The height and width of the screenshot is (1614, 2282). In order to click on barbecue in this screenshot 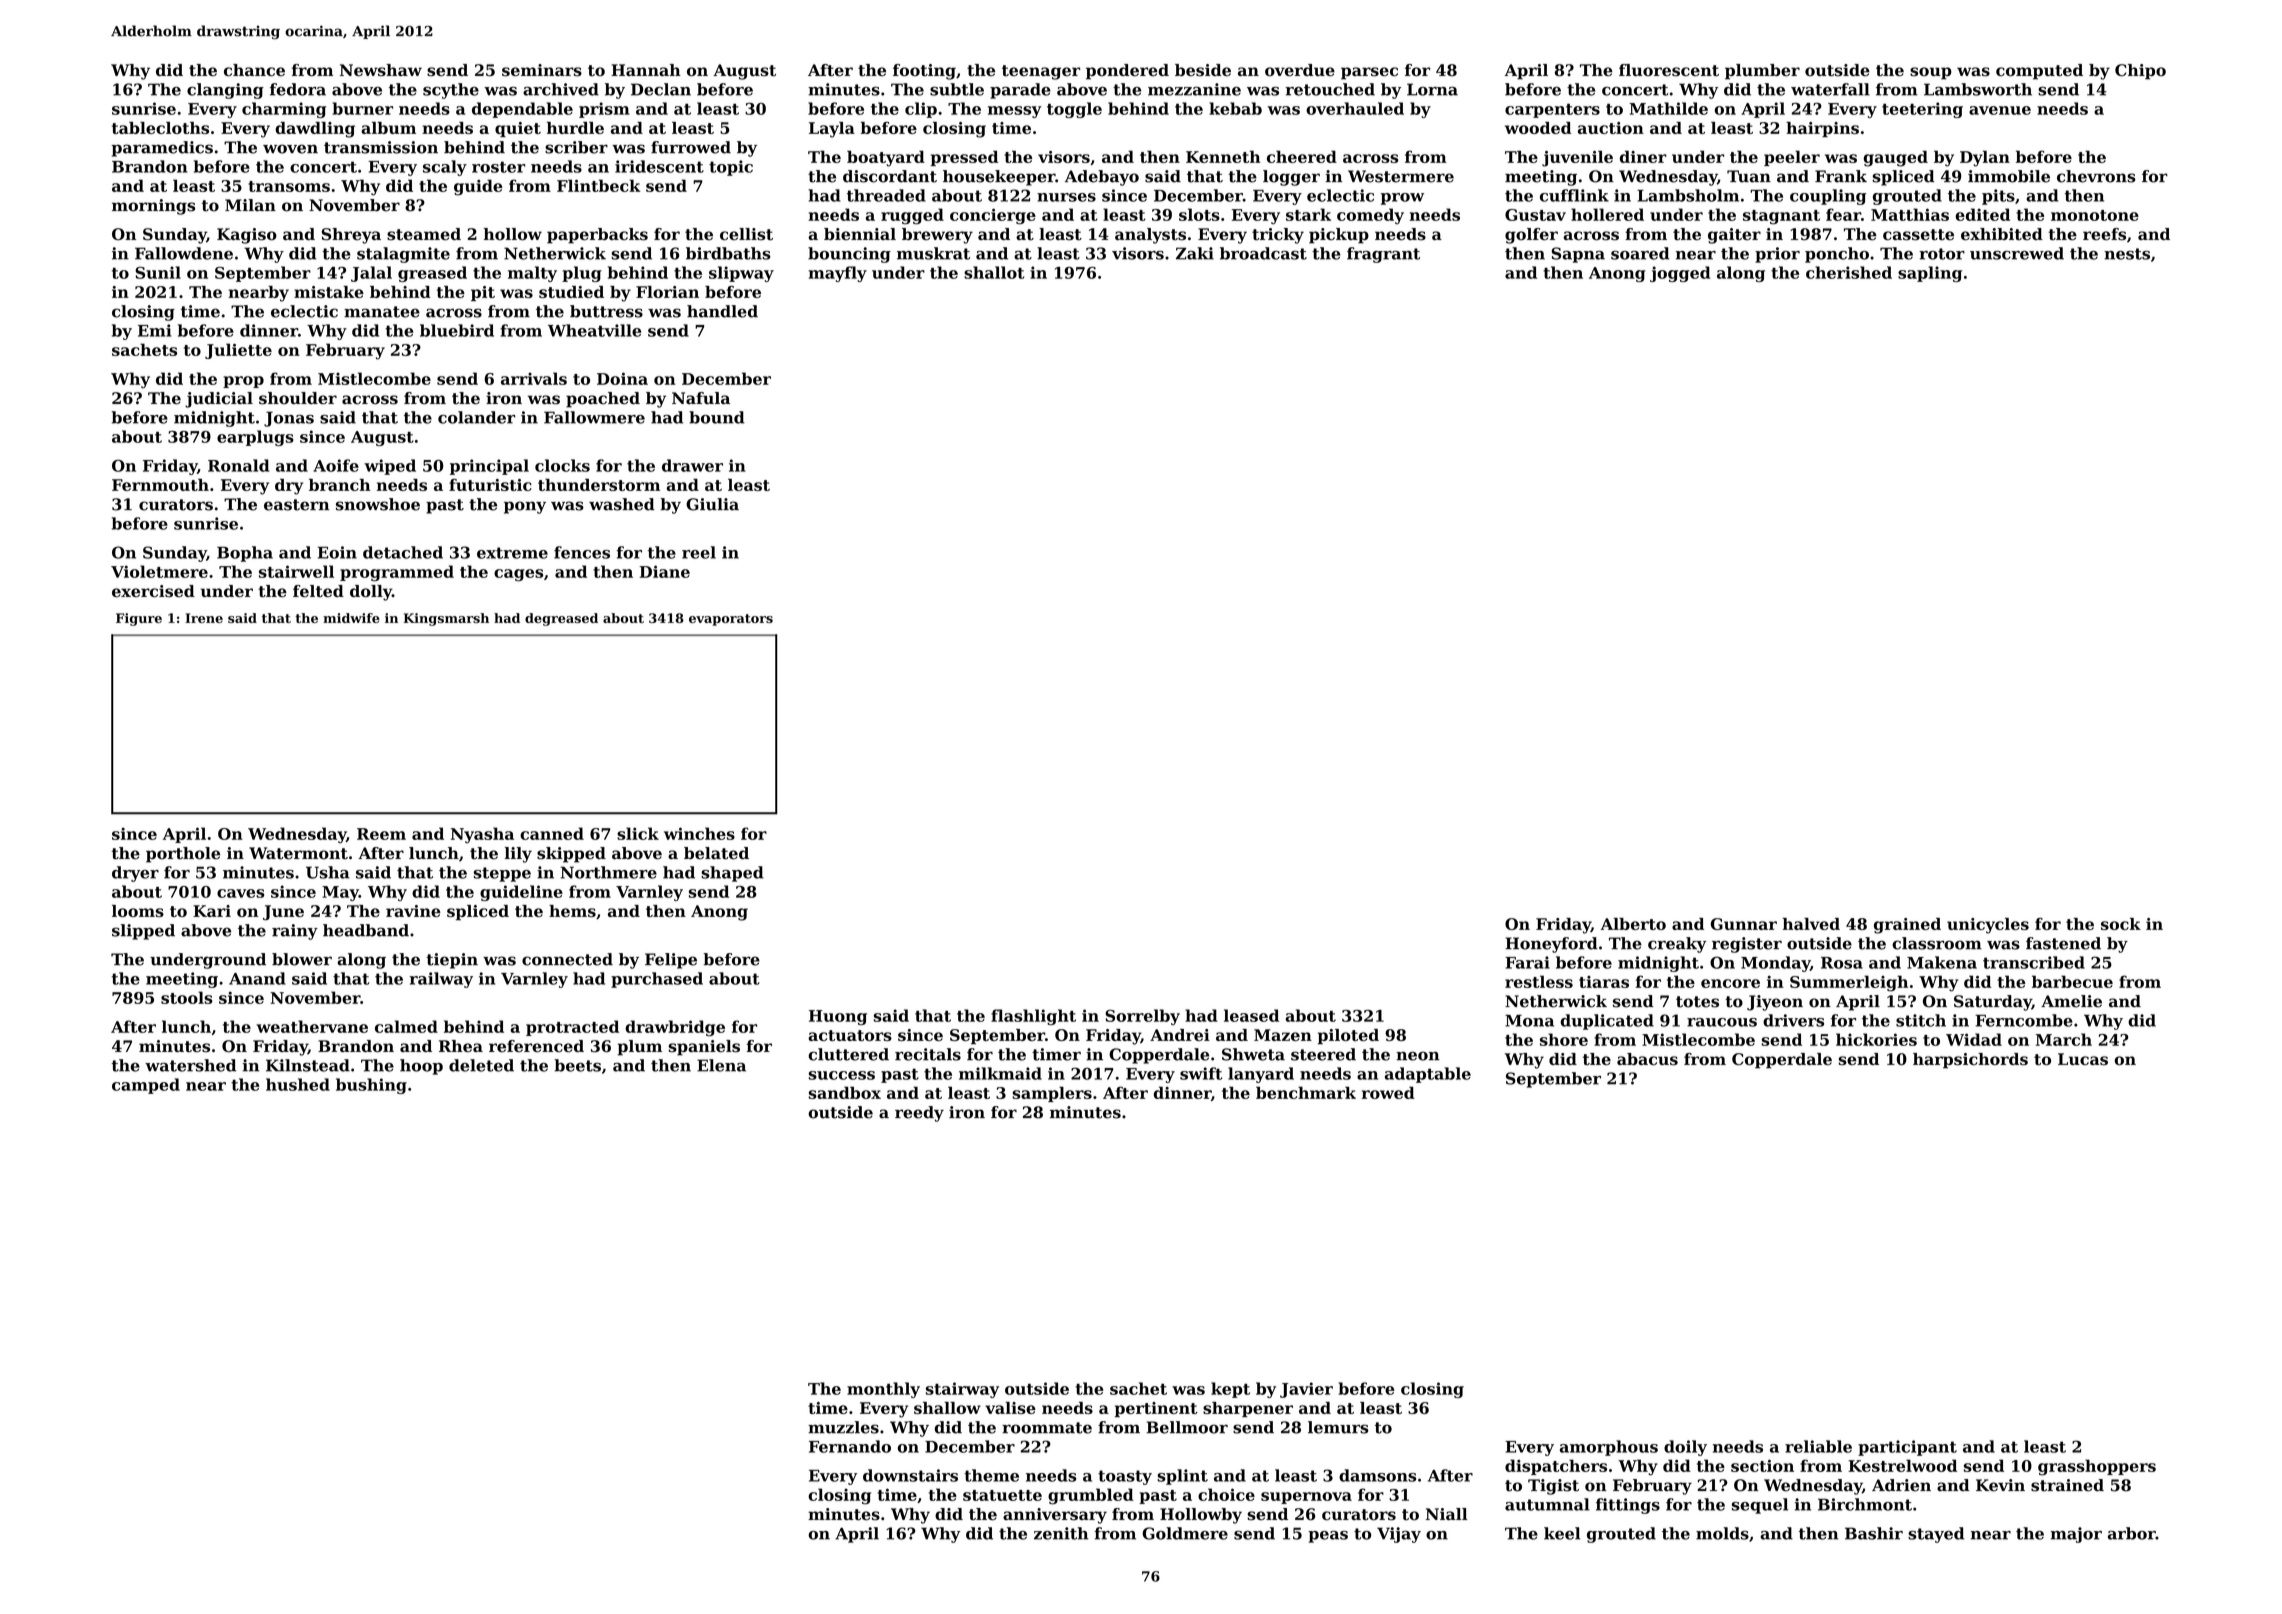, I will do `click(2072, 981)`.
